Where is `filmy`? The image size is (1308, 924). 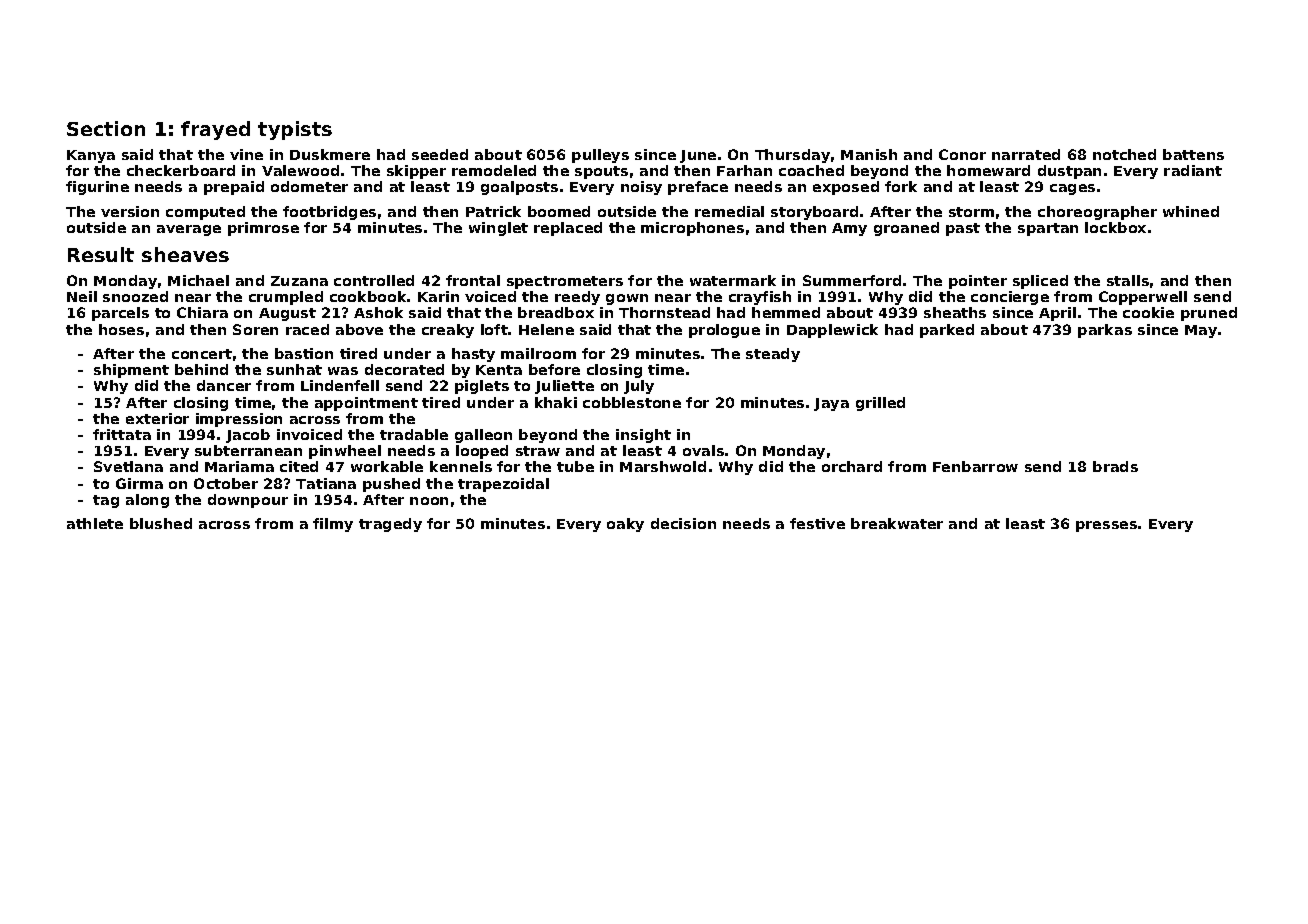
filmy is located at coordinates (333, 525).
